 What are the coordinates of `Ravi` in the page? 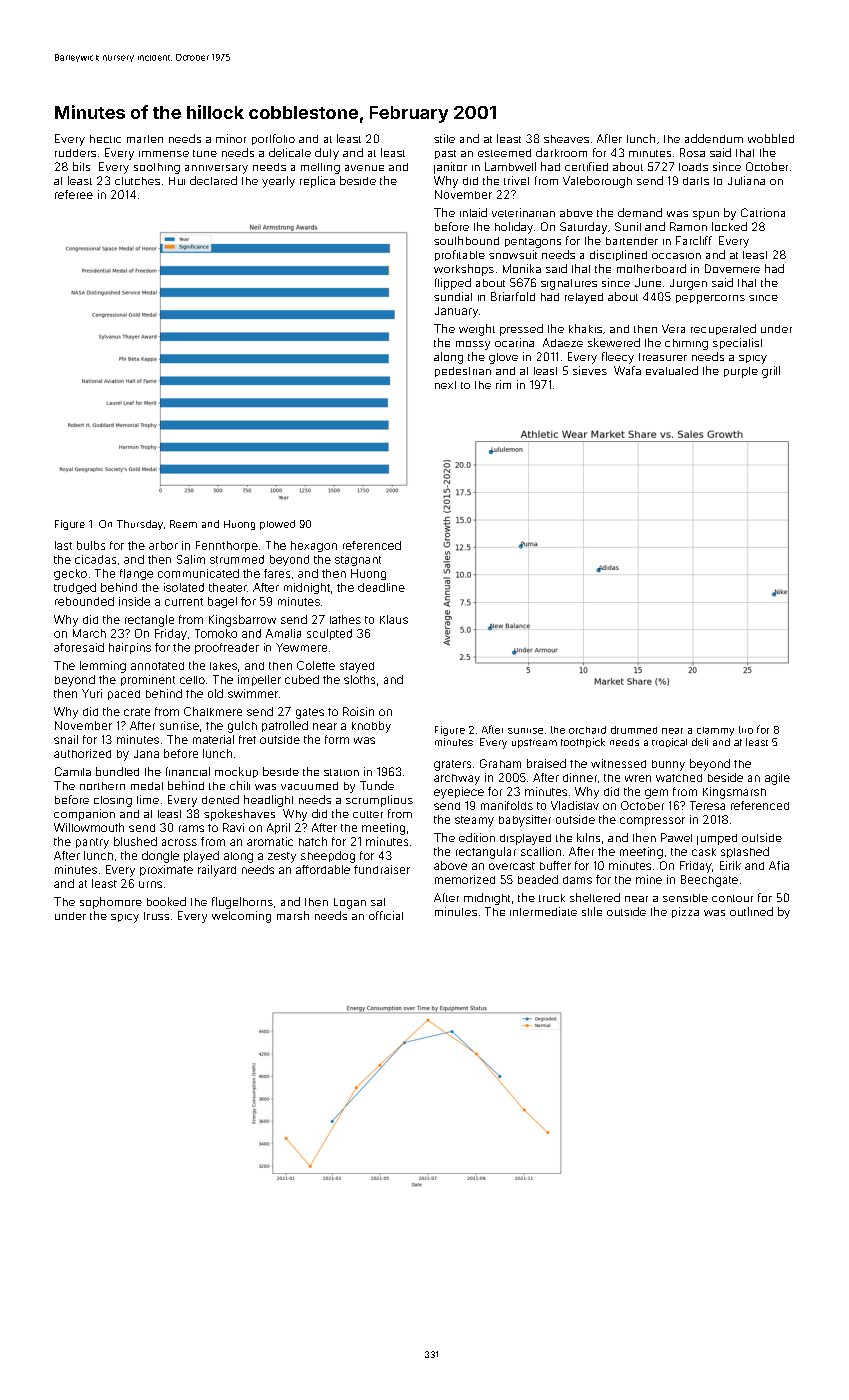 It's located at (233, 827).
